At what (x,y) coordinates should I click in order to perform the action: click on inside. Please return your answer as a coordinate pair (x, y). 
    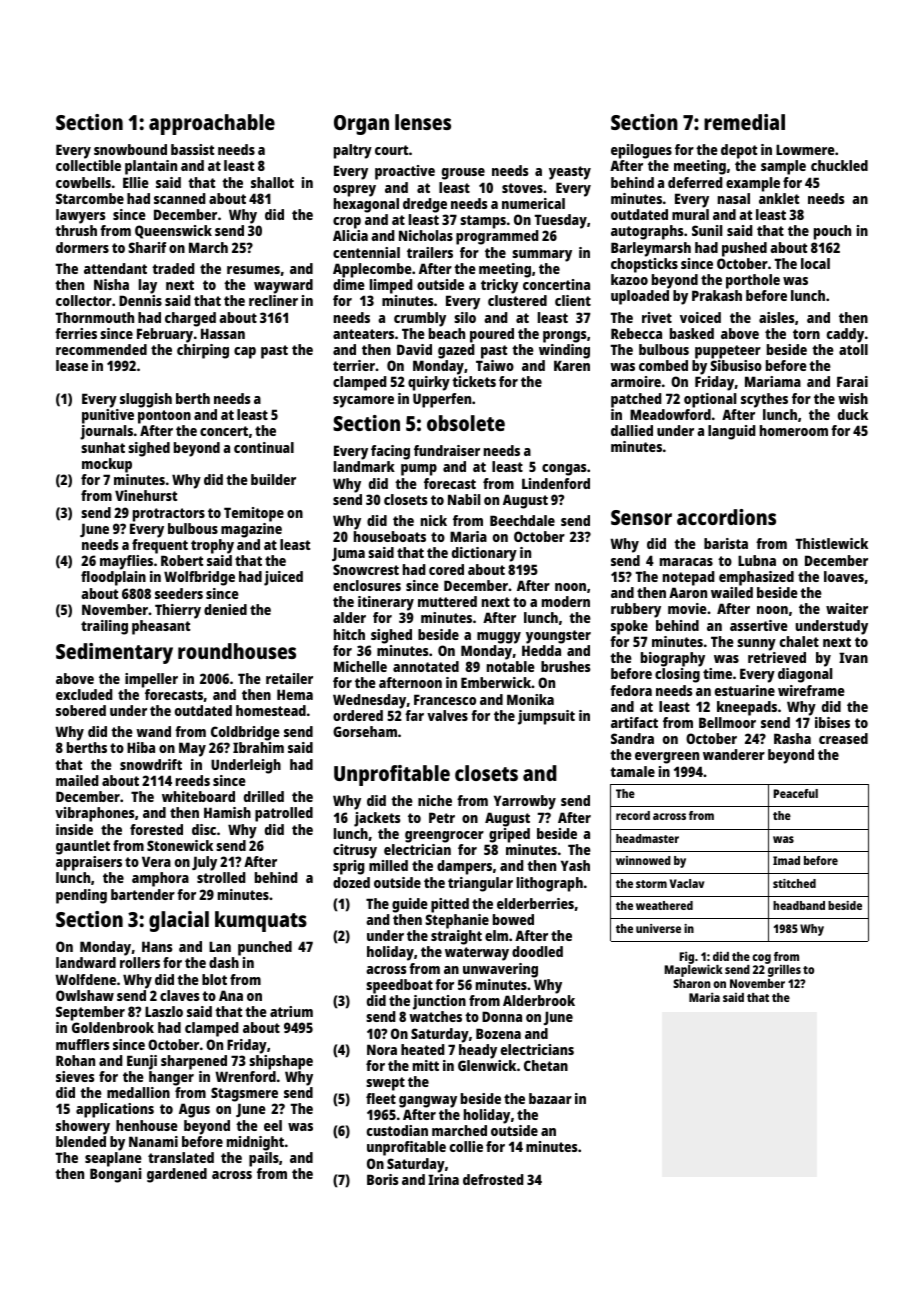
    Looking at the image, I should click on (74, 829).
